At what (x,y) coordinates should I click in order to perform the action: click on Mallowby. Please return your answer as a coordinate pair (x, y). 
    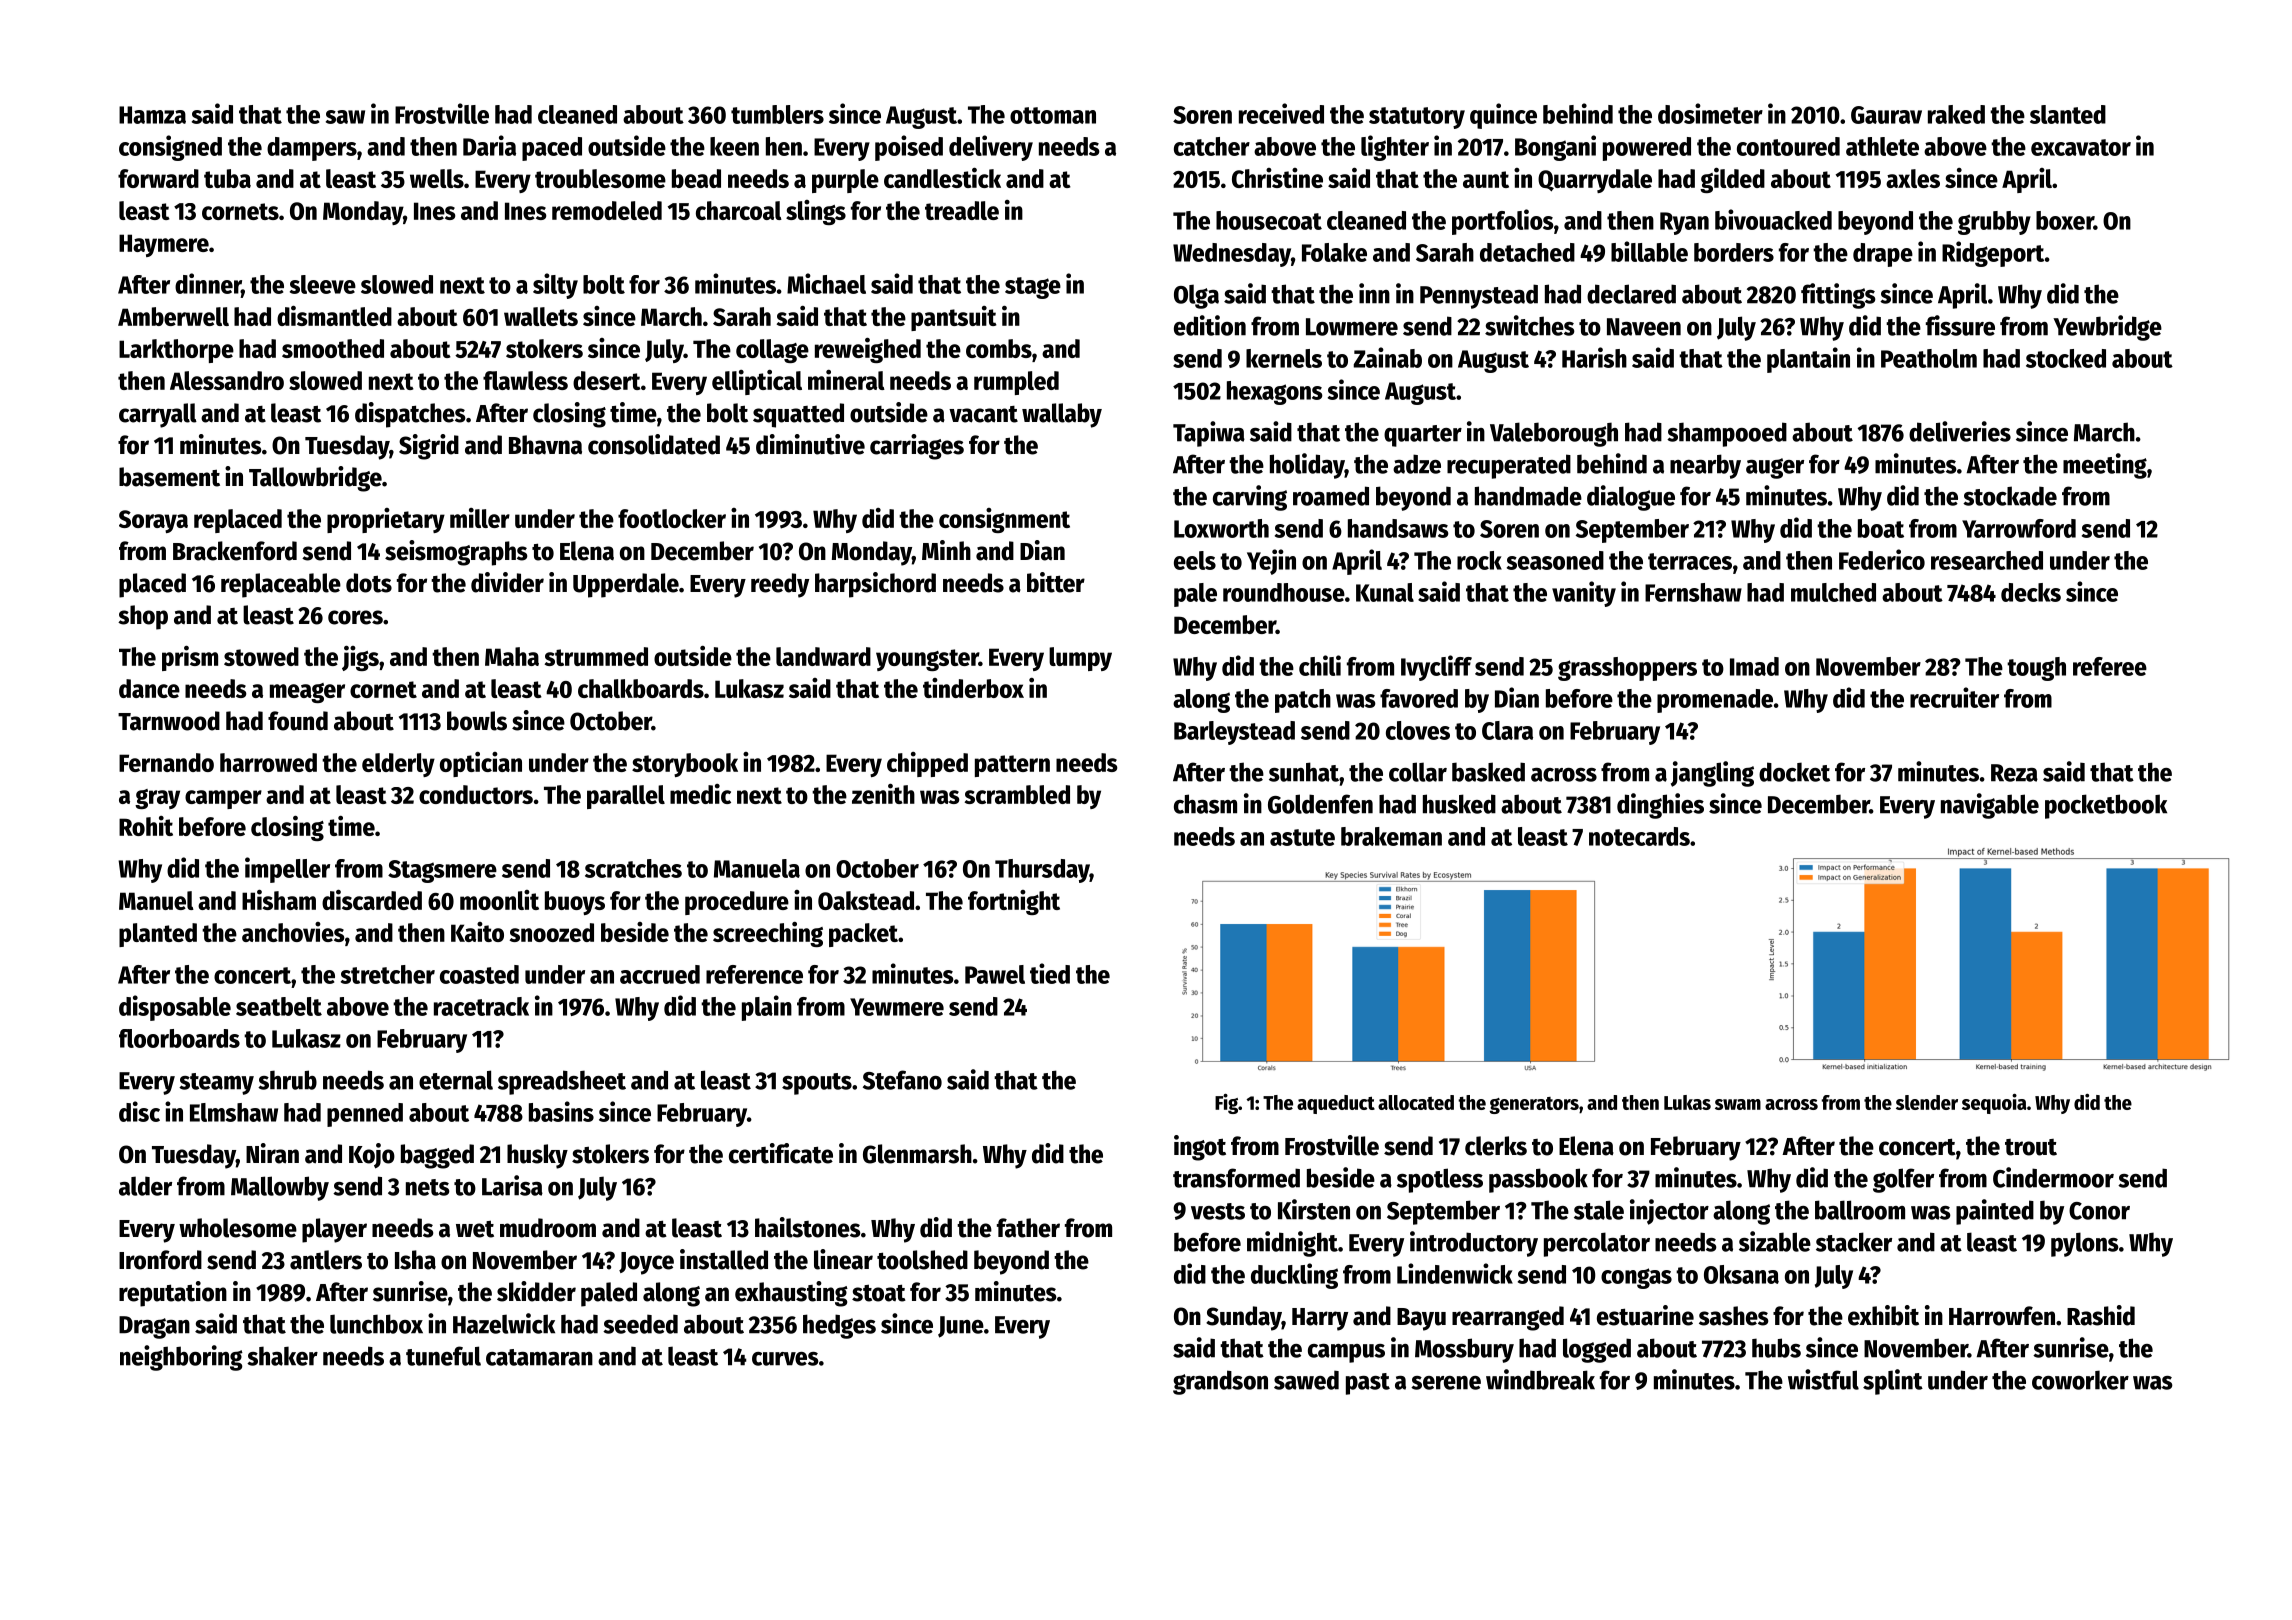
    Looking at the image, I should click on (280, 1188).
